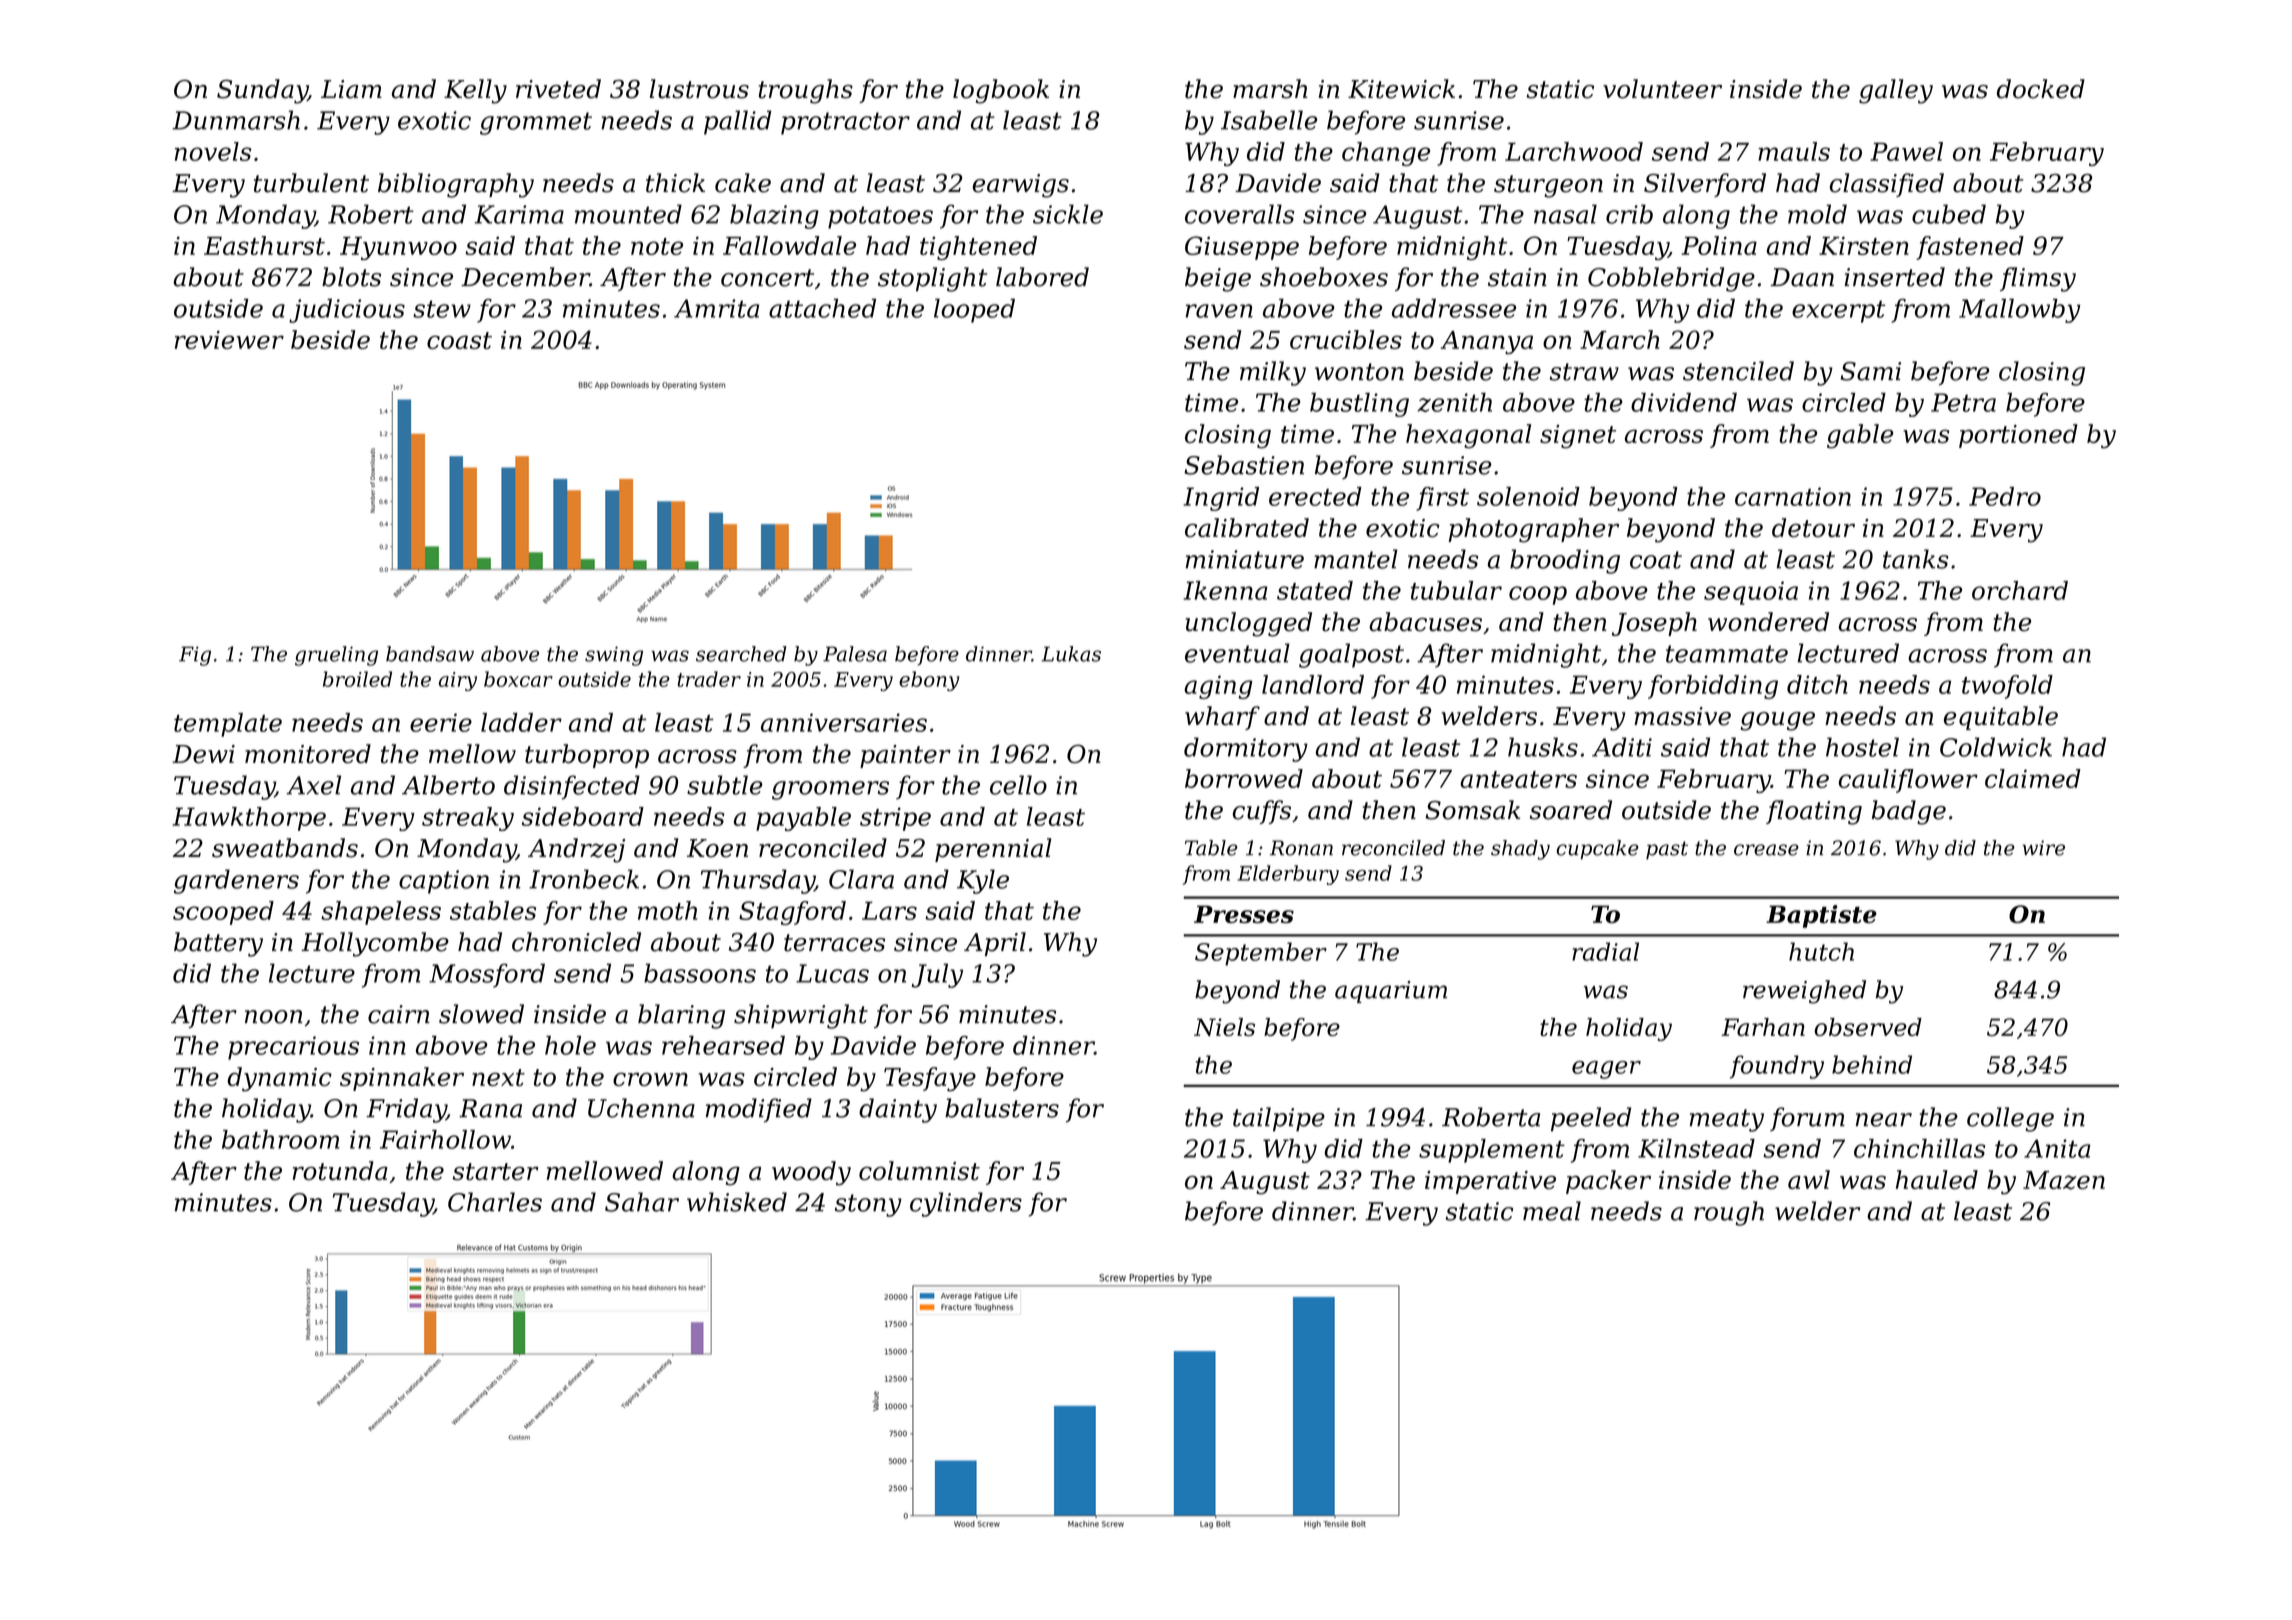  I want to click on grueling, so click(336, 656).
